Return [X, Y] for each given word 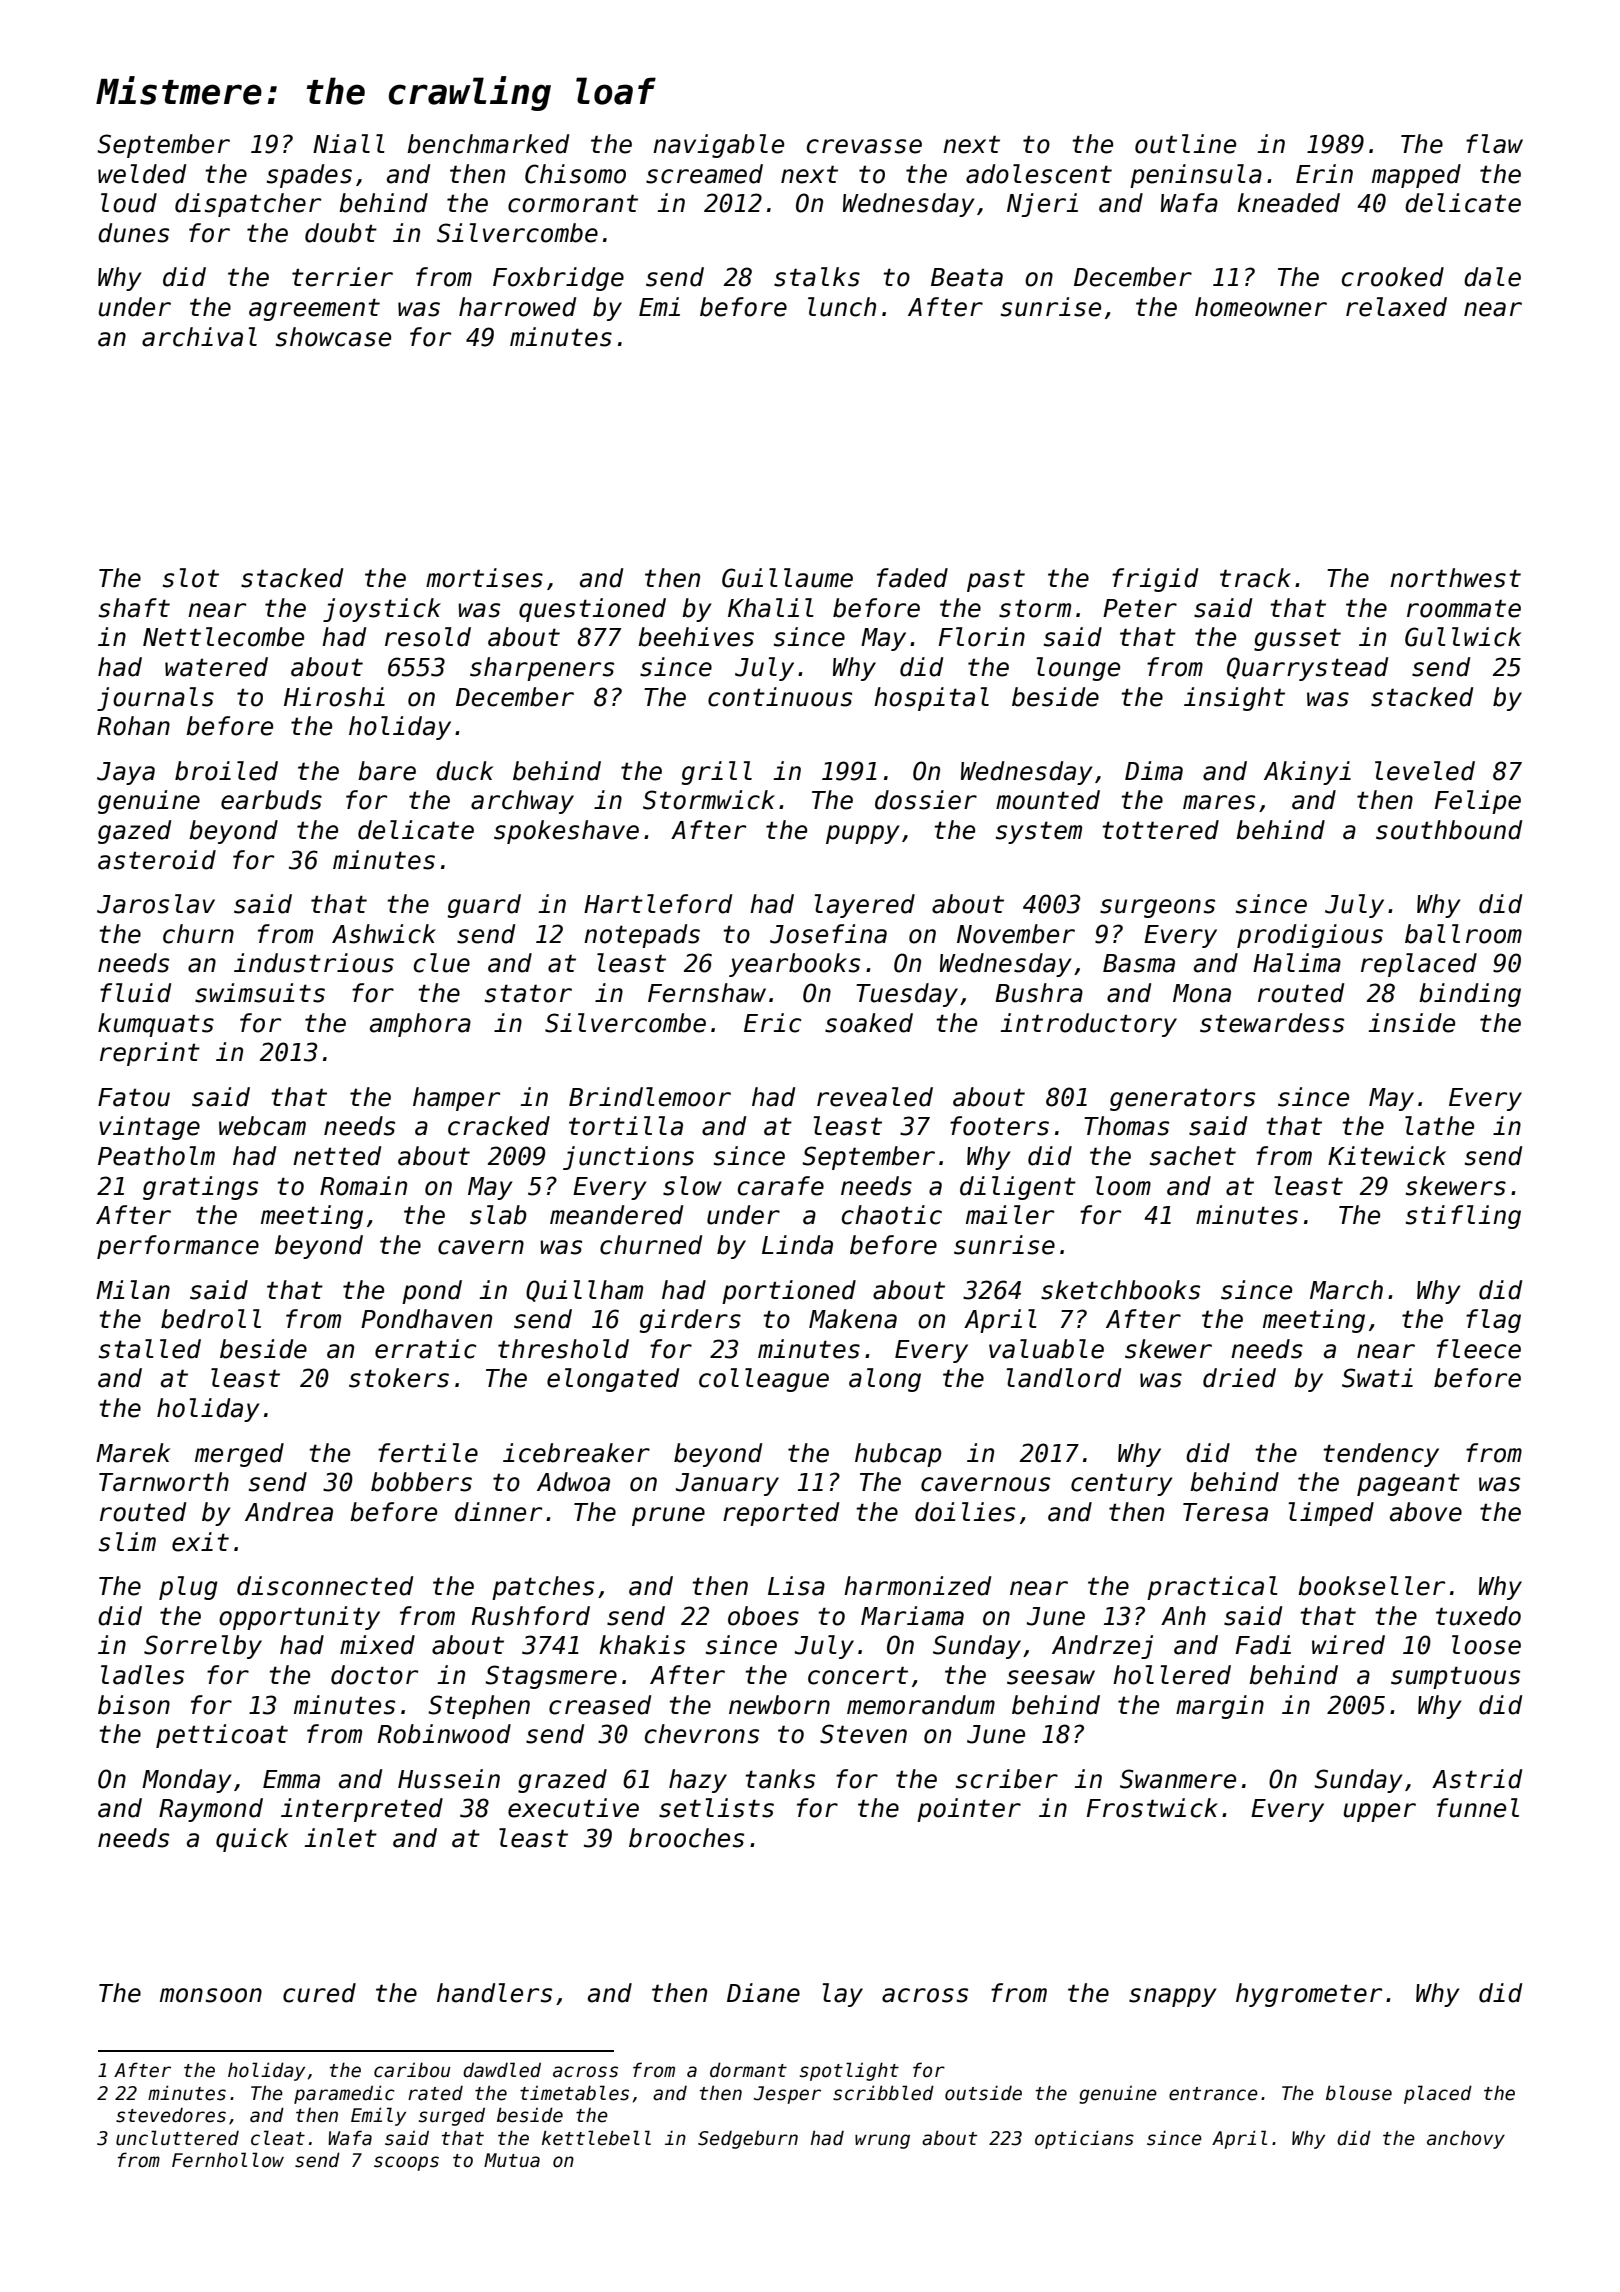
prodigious [1310, 936]
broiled [226, 771]
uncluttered [177, 2138]
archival [199, 337]
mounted [1048, 800]
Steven [863, 1734]
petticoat [222, 1736]
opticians [1084, 2139]
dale [1492, 277]
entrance [1213, 2094]
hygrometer [1309, 1995]
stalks [817, 277]
